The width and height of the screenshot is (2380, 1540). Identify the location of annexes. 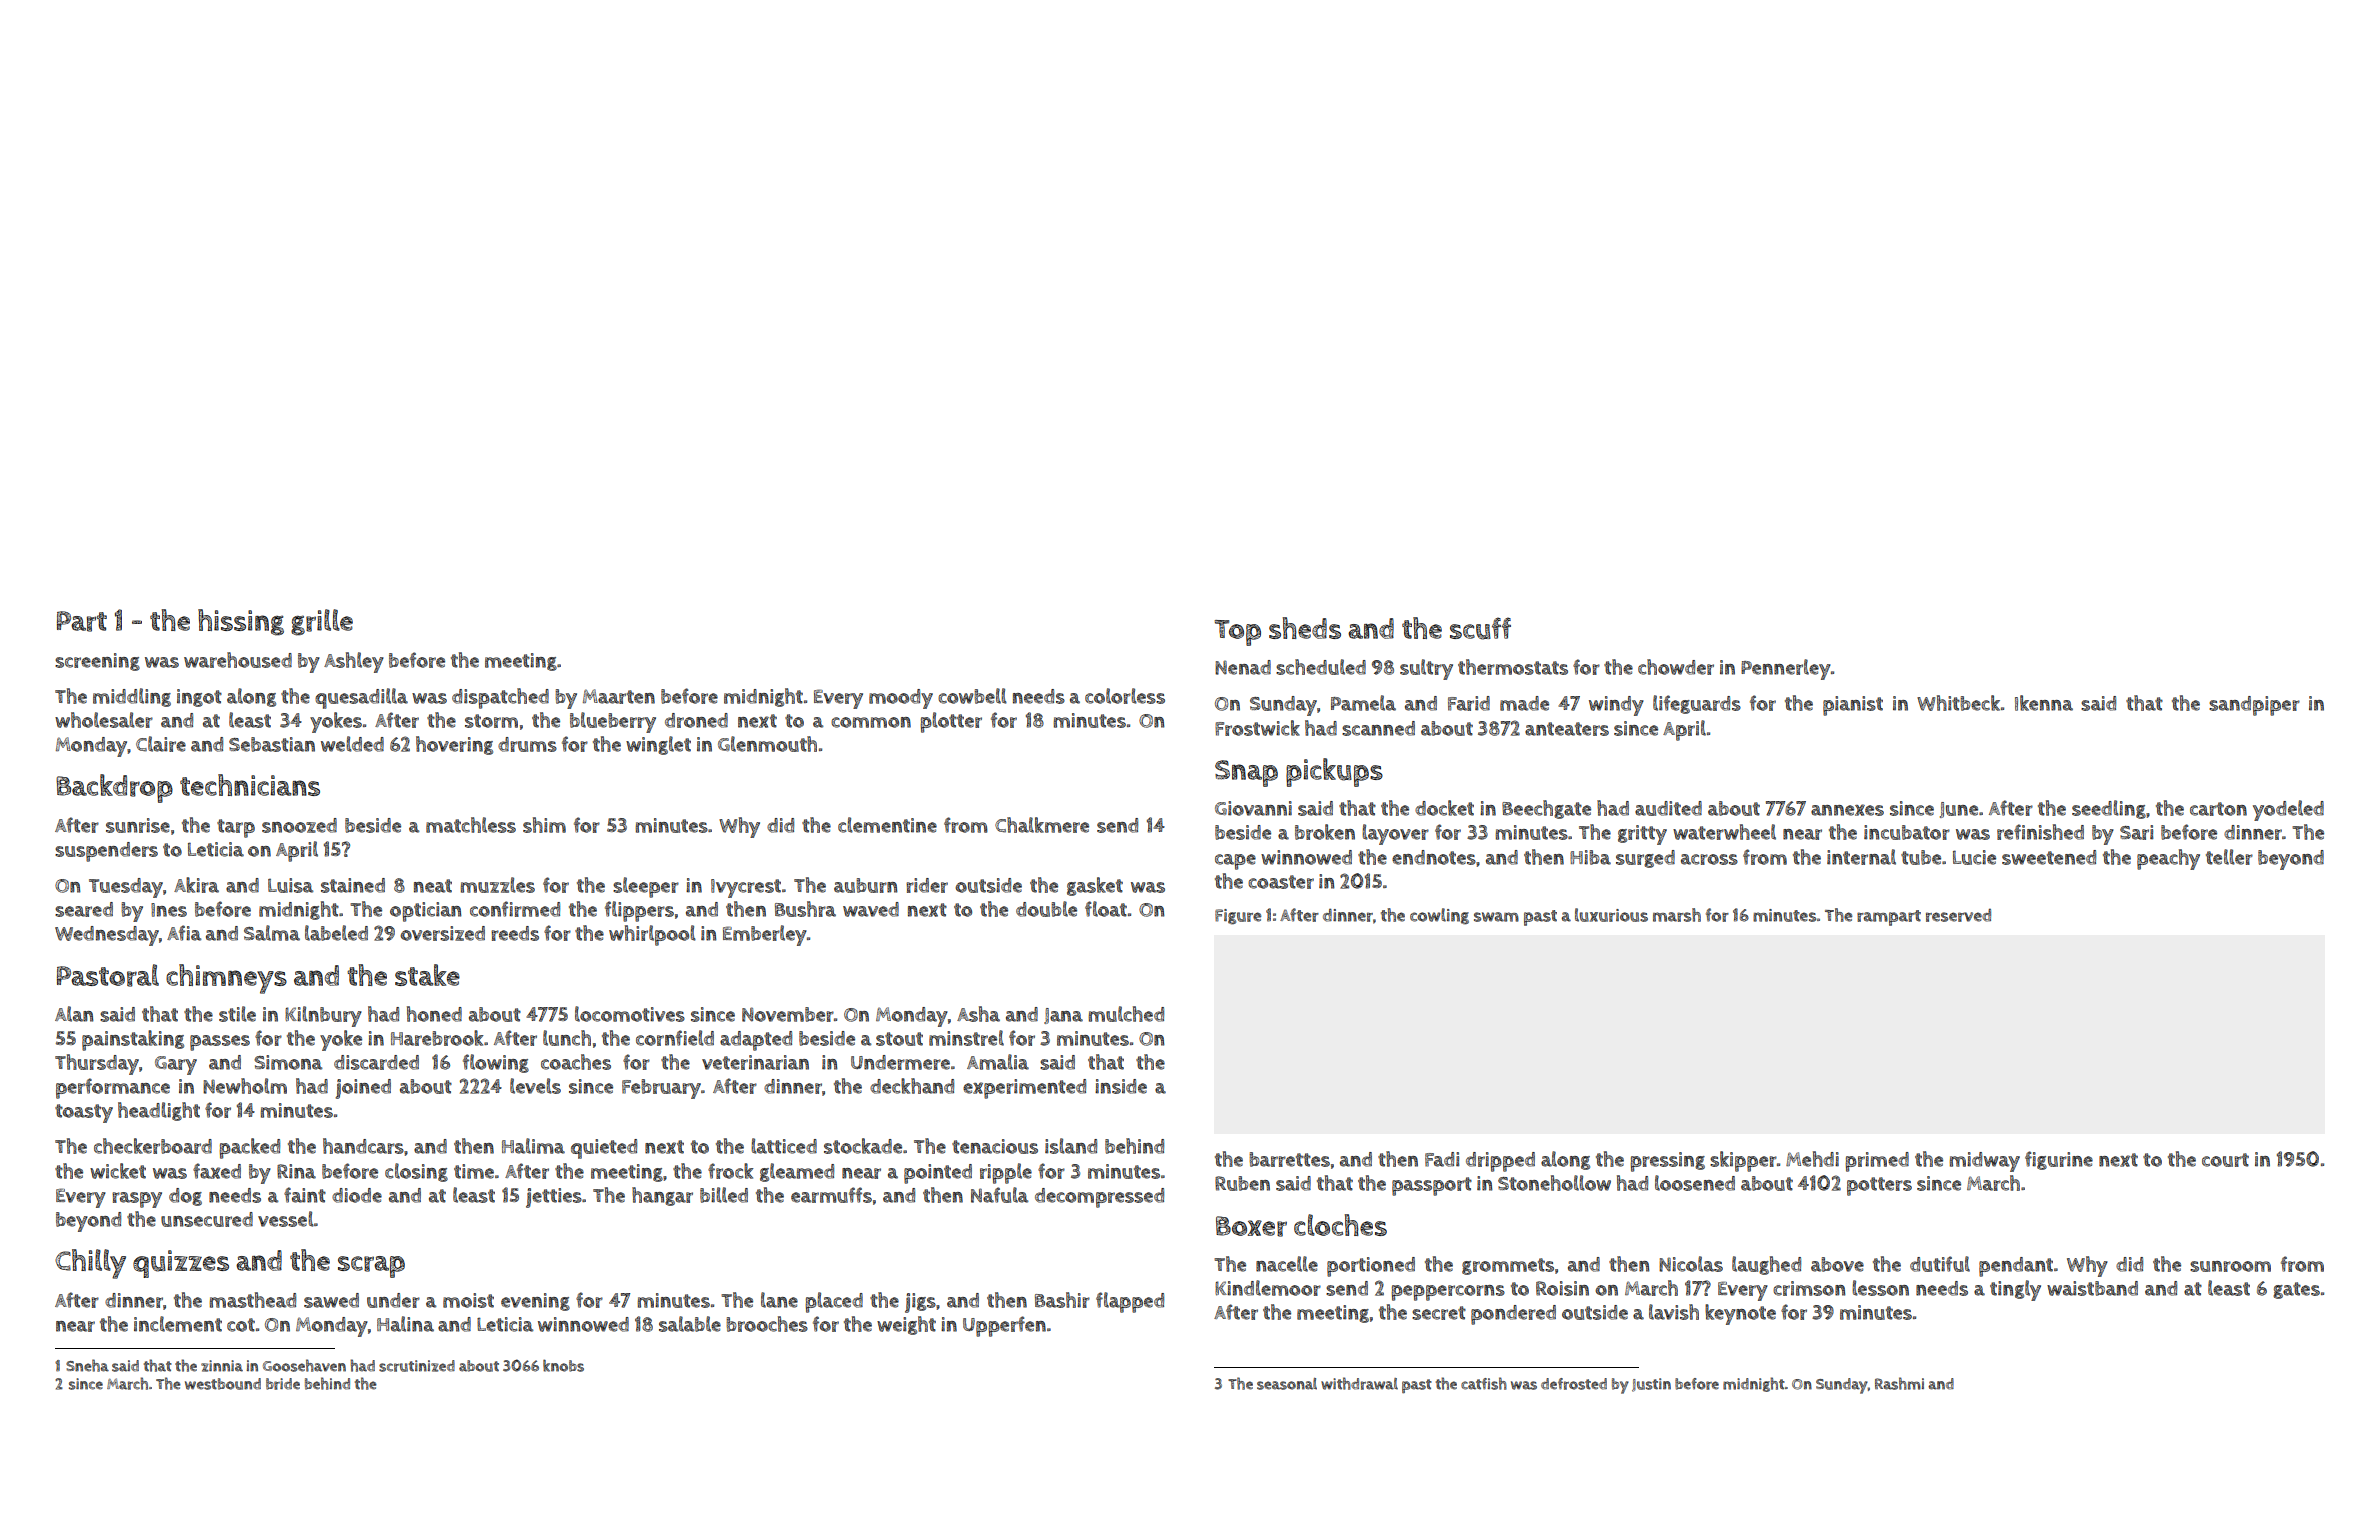
(1847, 810).
